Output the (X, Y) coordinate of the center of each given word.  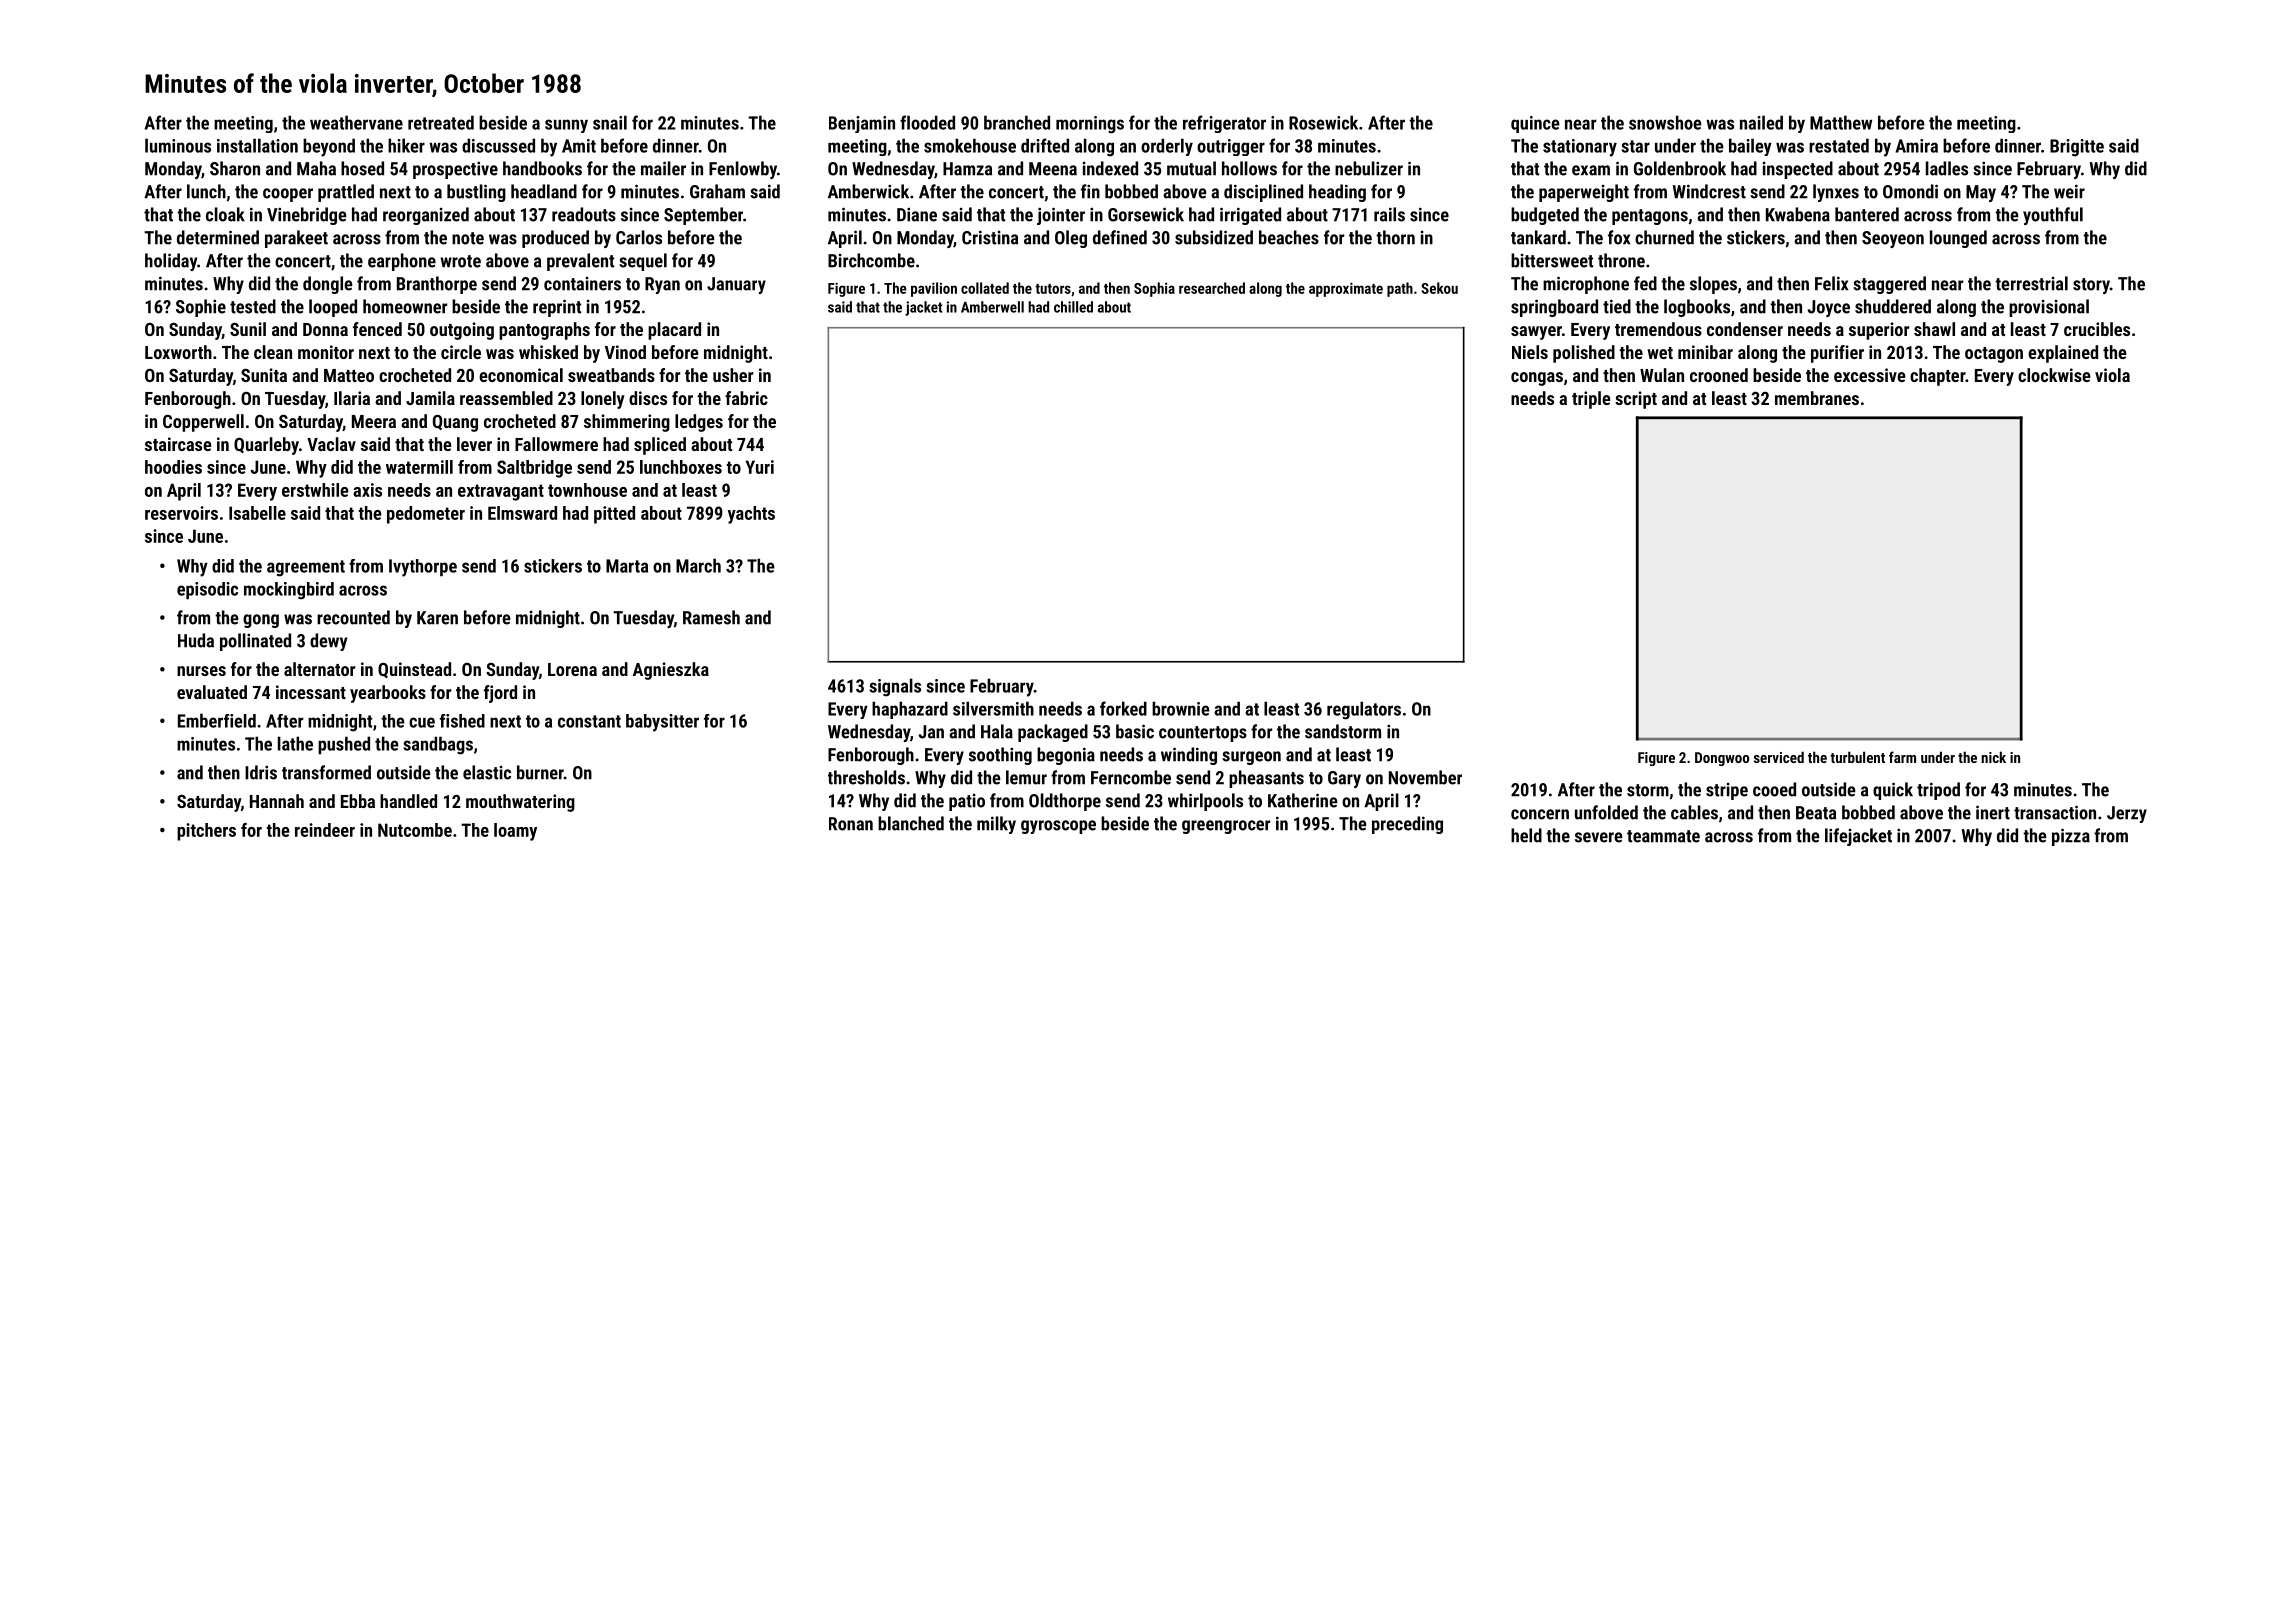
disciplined (1263, 193)
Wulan (1662, 375)
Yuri (759, 467)
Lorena (572, 669)
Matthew (1841, 122)
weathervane (356, 122)
